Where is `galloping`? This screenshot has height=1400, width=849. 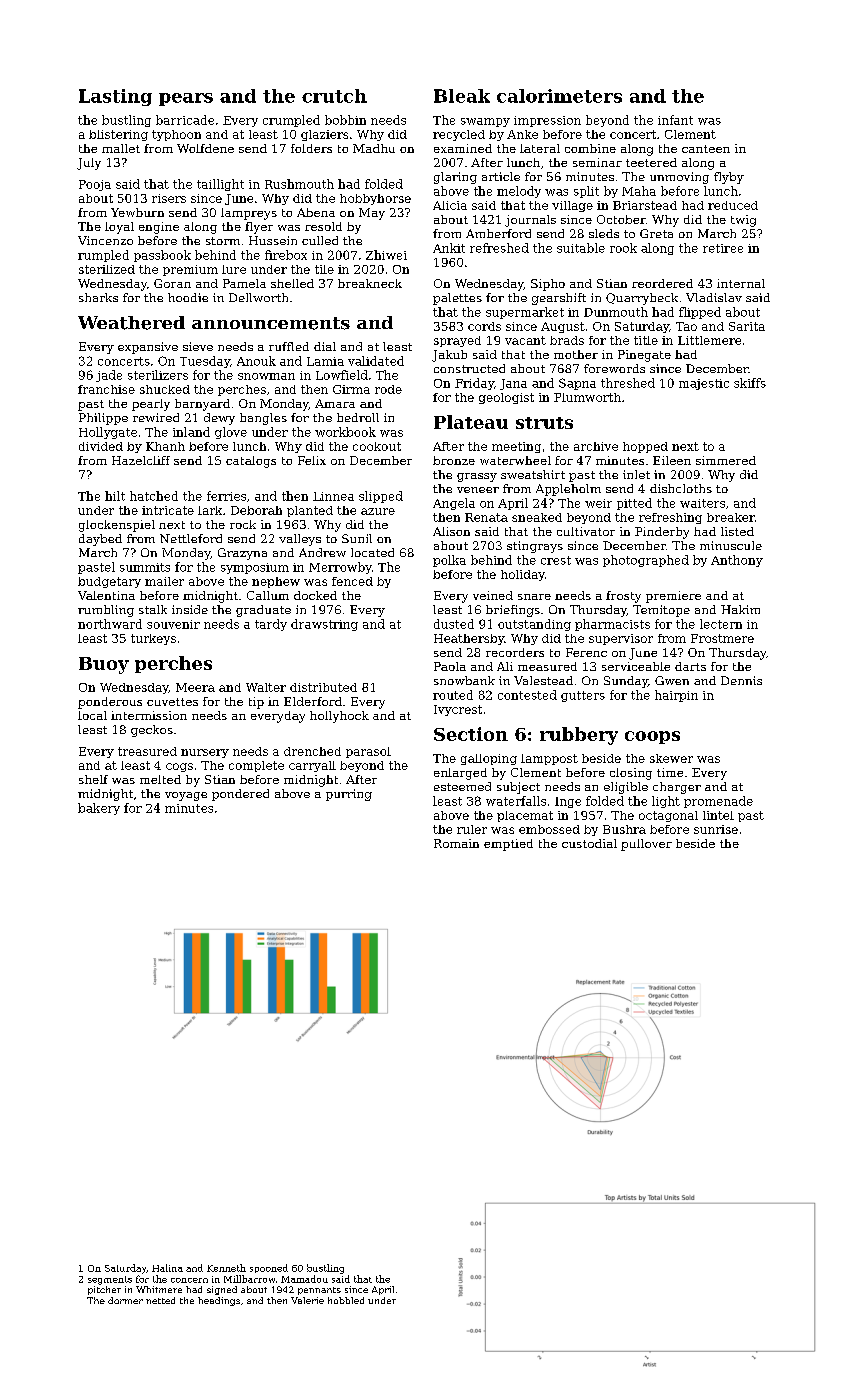
galloping is located at coordinates (489, 759).
